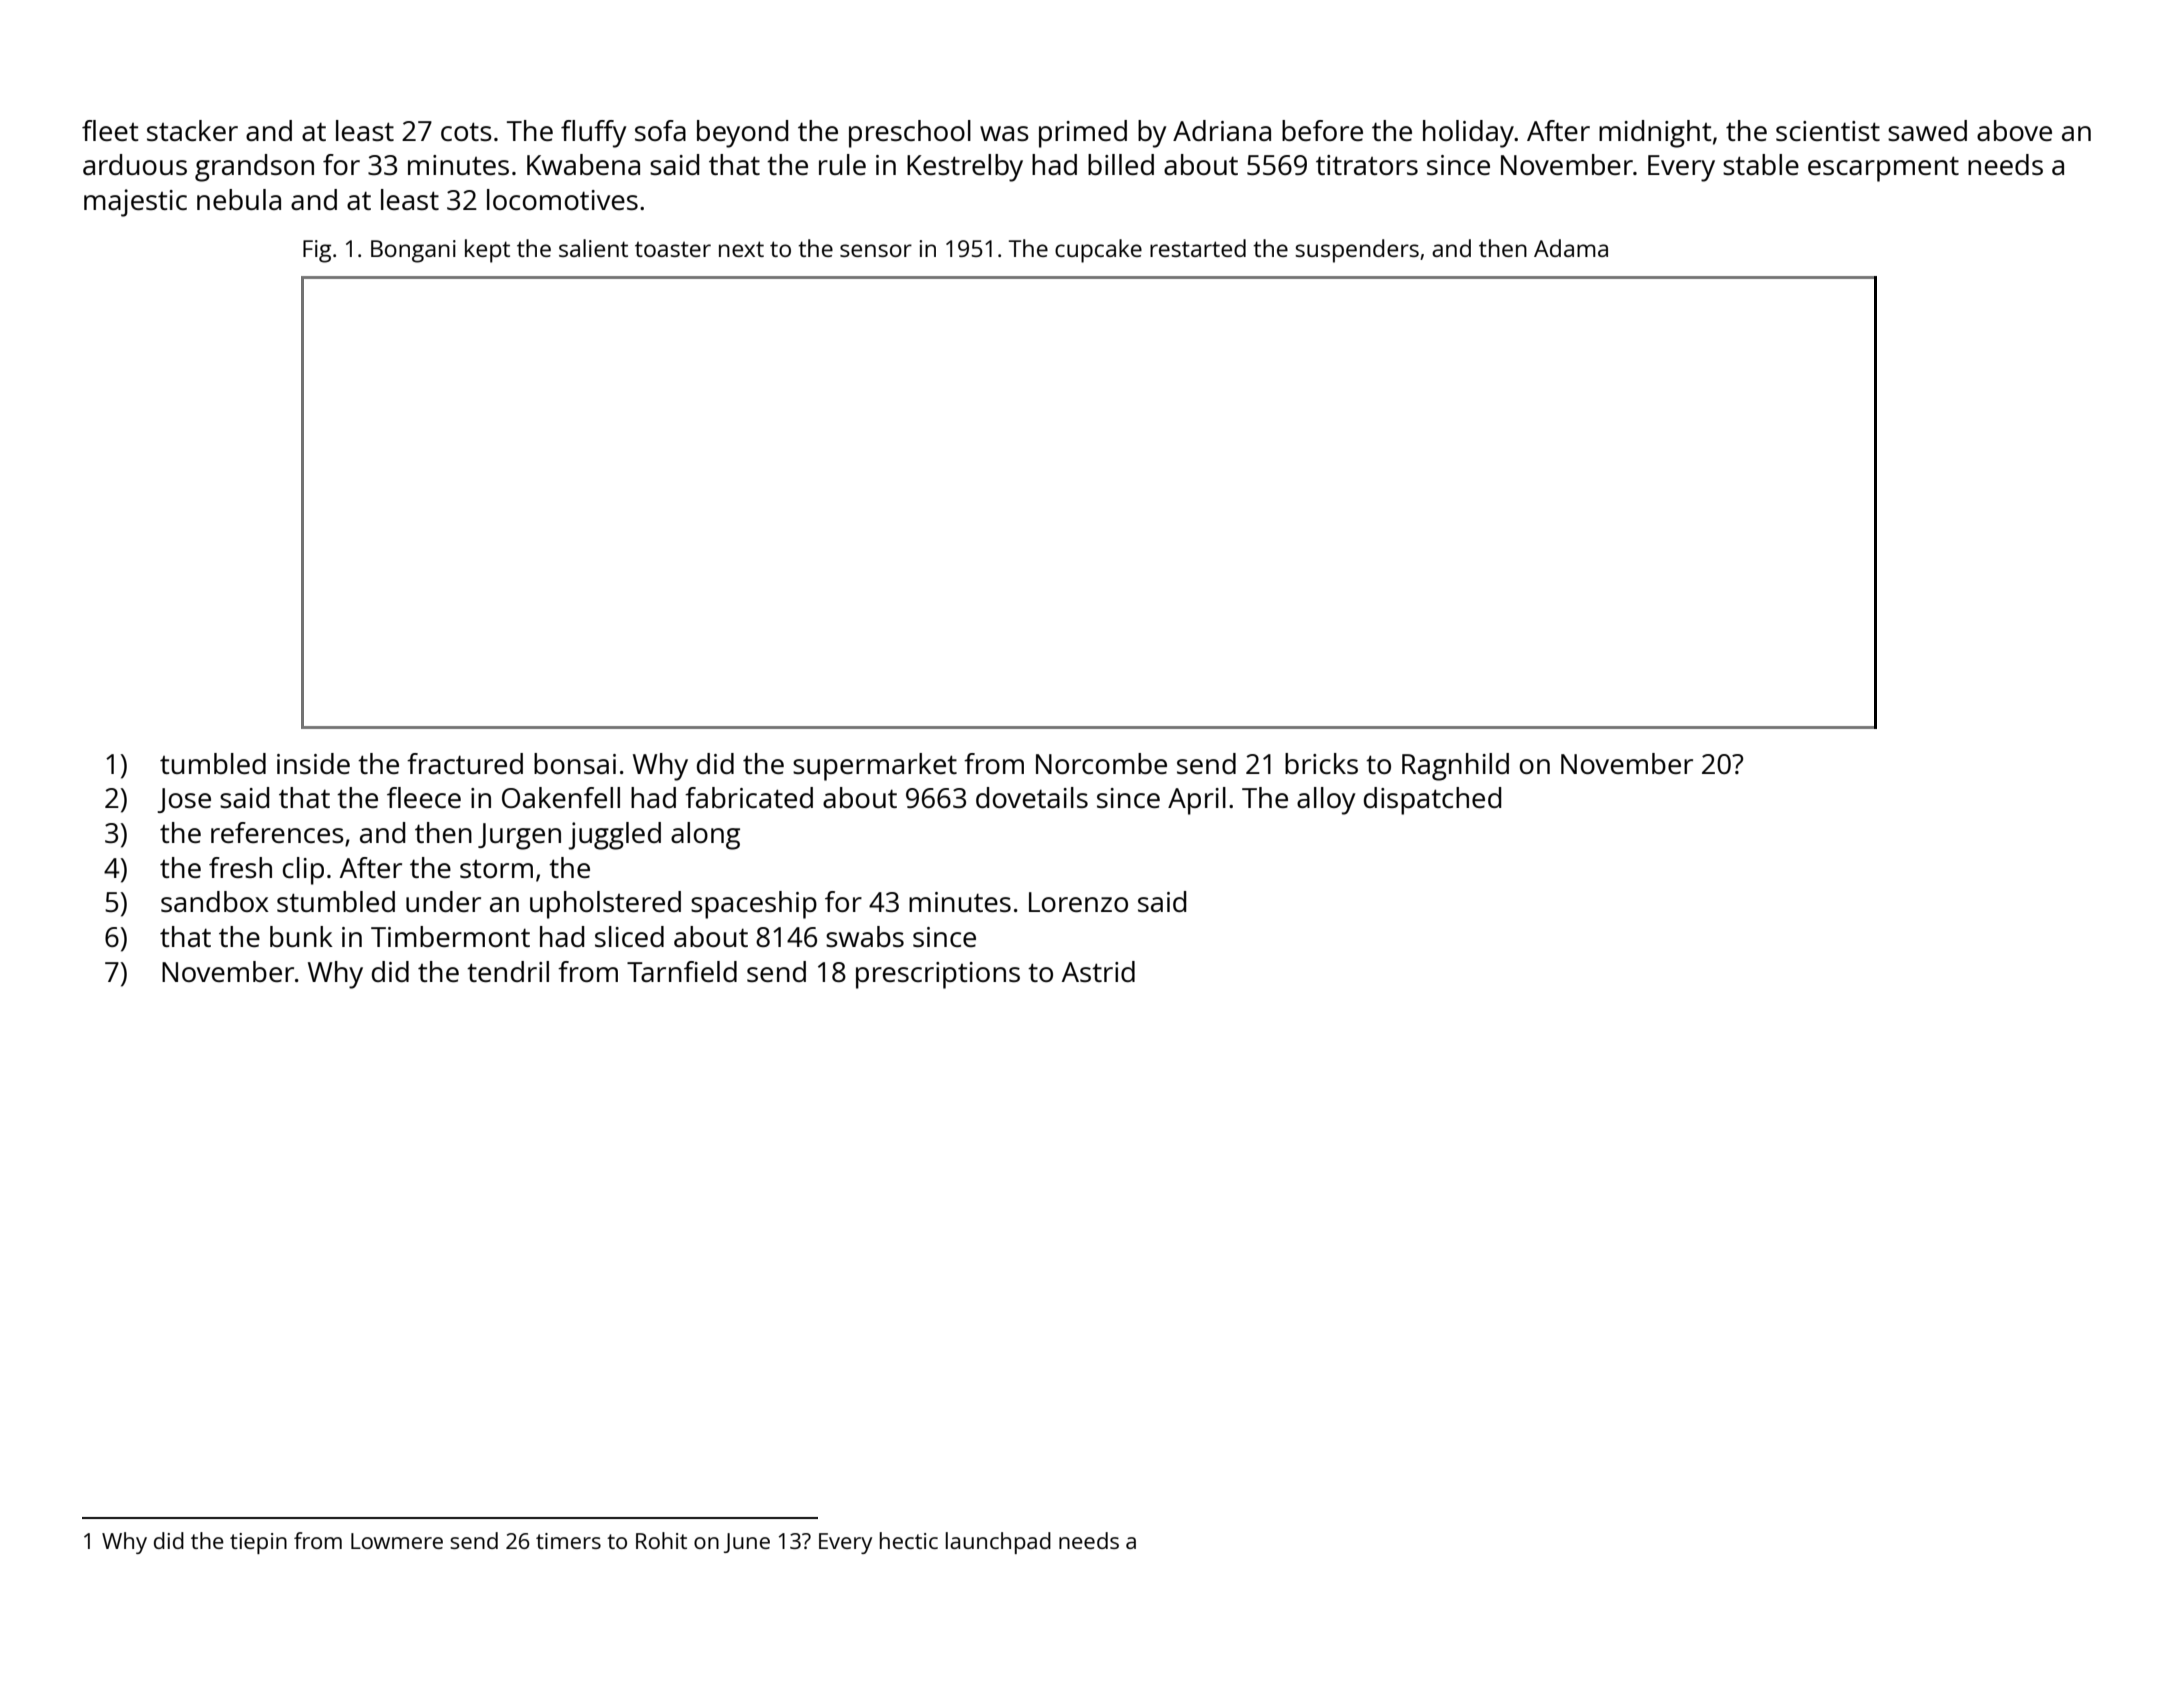  I want to click on Norcombe, so click(1101, 763).
